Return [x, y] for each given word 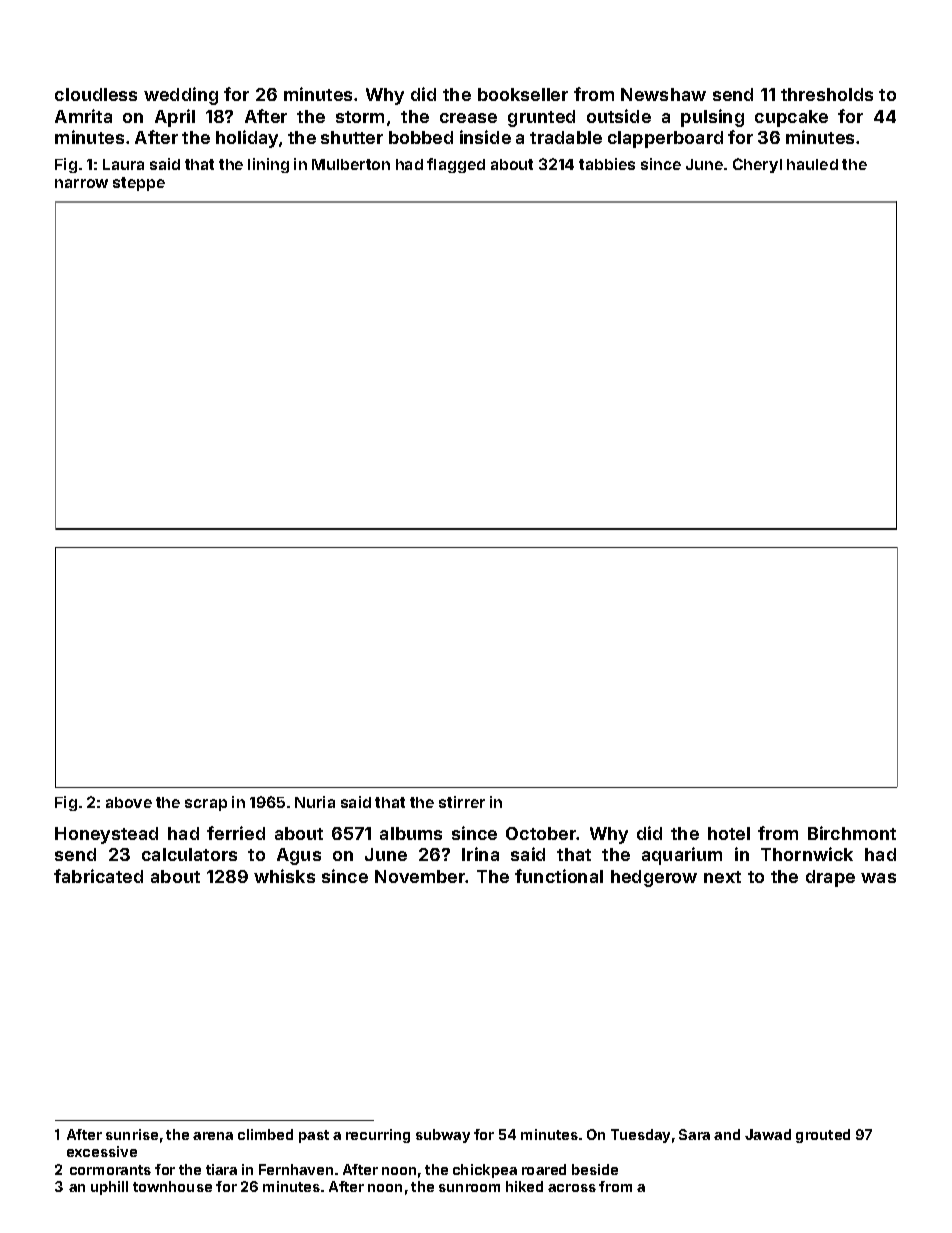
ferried [236, 833]
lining [268, 165]
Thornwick [807, 854]
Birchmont [852, 833]
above [129, 802]
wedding [181, 96]
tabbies [607, 164]
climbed [265, 1134]
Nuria [315, 802]
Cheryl [757, 165]
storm [360, 117]
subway [443, 1136]
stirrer [462, 802]
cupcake [791, 118]
